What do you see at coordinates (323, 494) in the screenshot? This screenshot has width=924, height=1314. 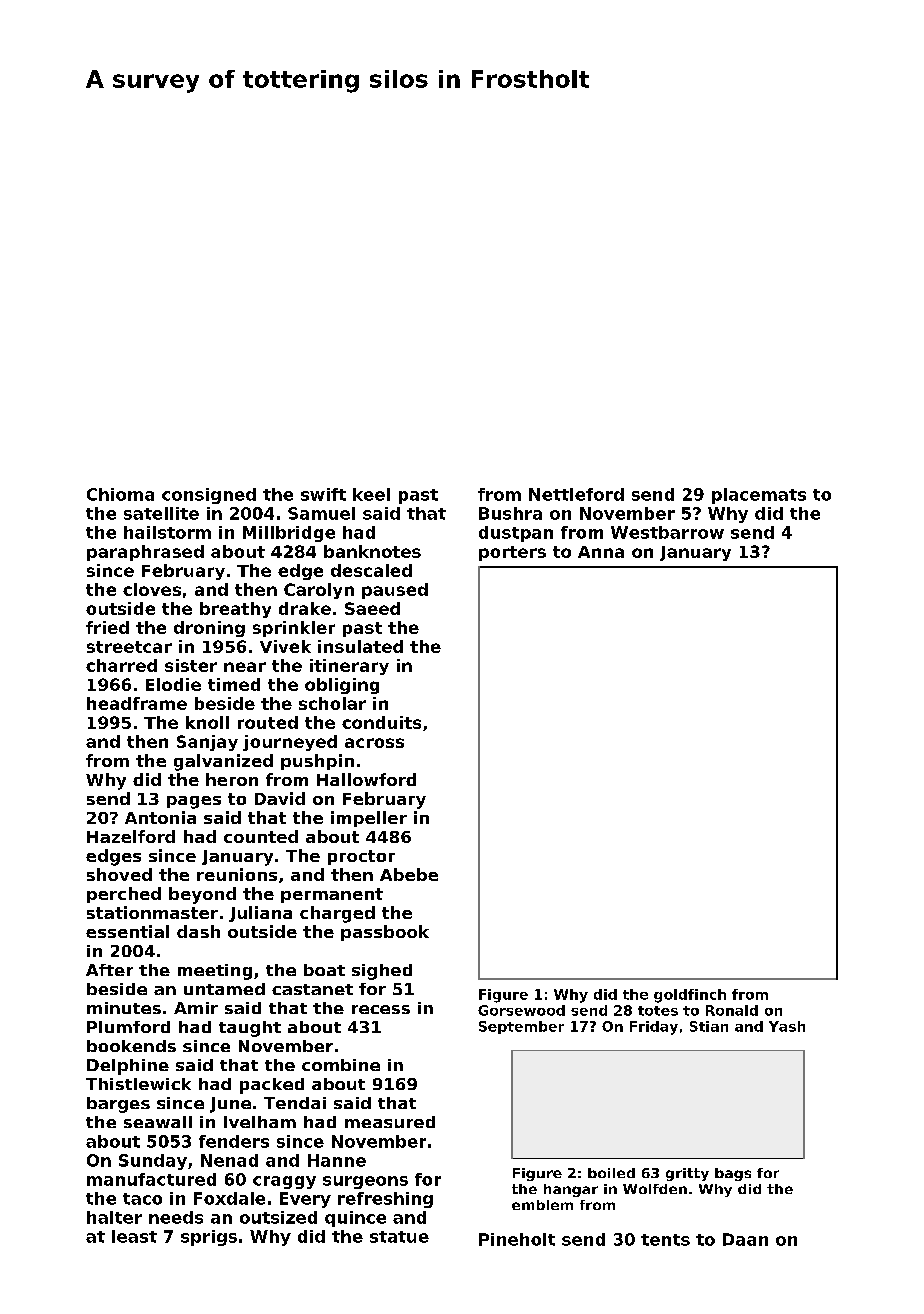 I see `swift` at bounding box center [323, 494].
